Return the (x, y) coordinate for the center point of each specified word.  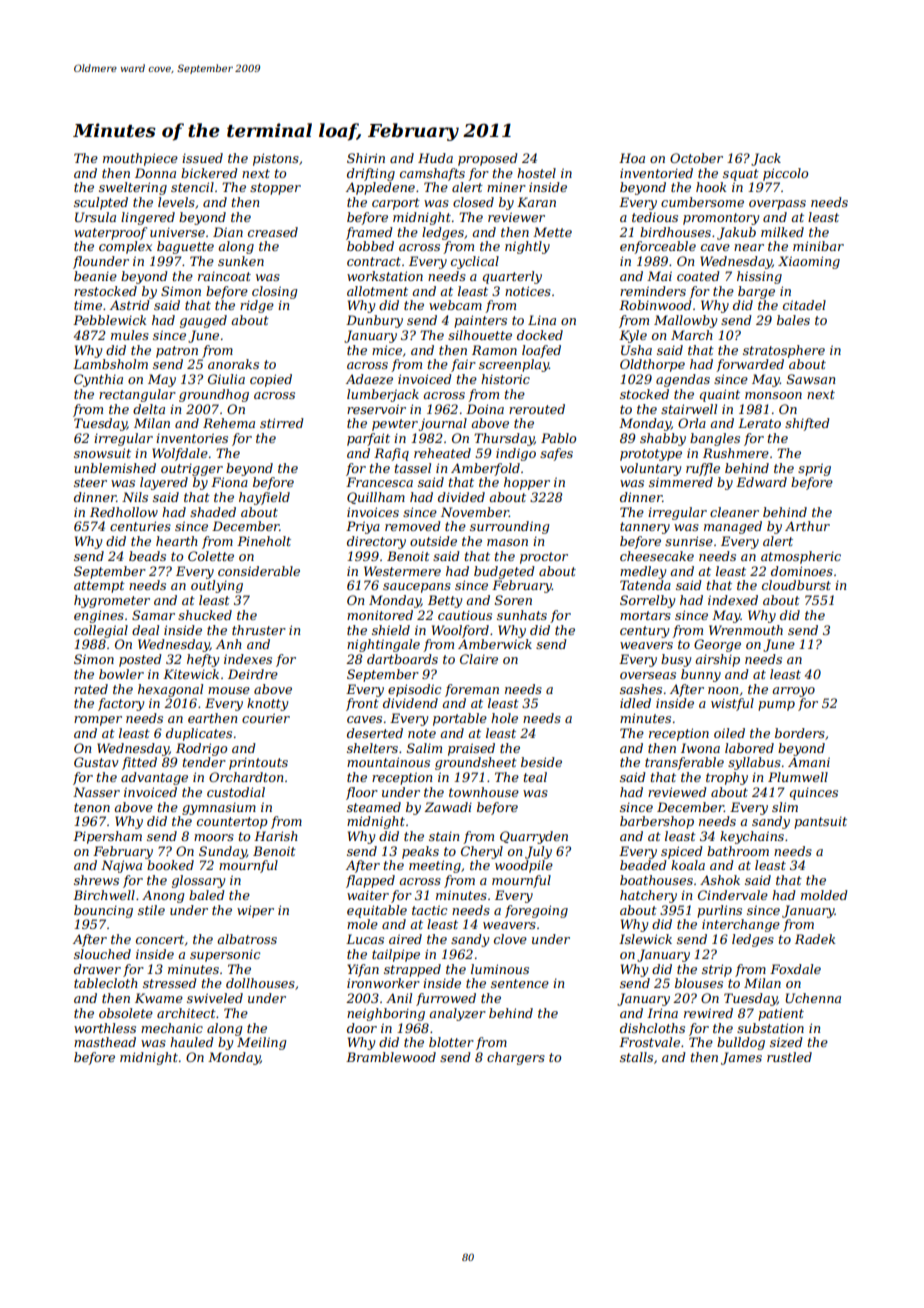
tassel (413, 468)
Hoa (632, 158)
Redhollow (124, 512)
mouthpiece (140, 159)
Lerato (759, 423)
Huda (435, 158)
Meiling (261, 1043)
